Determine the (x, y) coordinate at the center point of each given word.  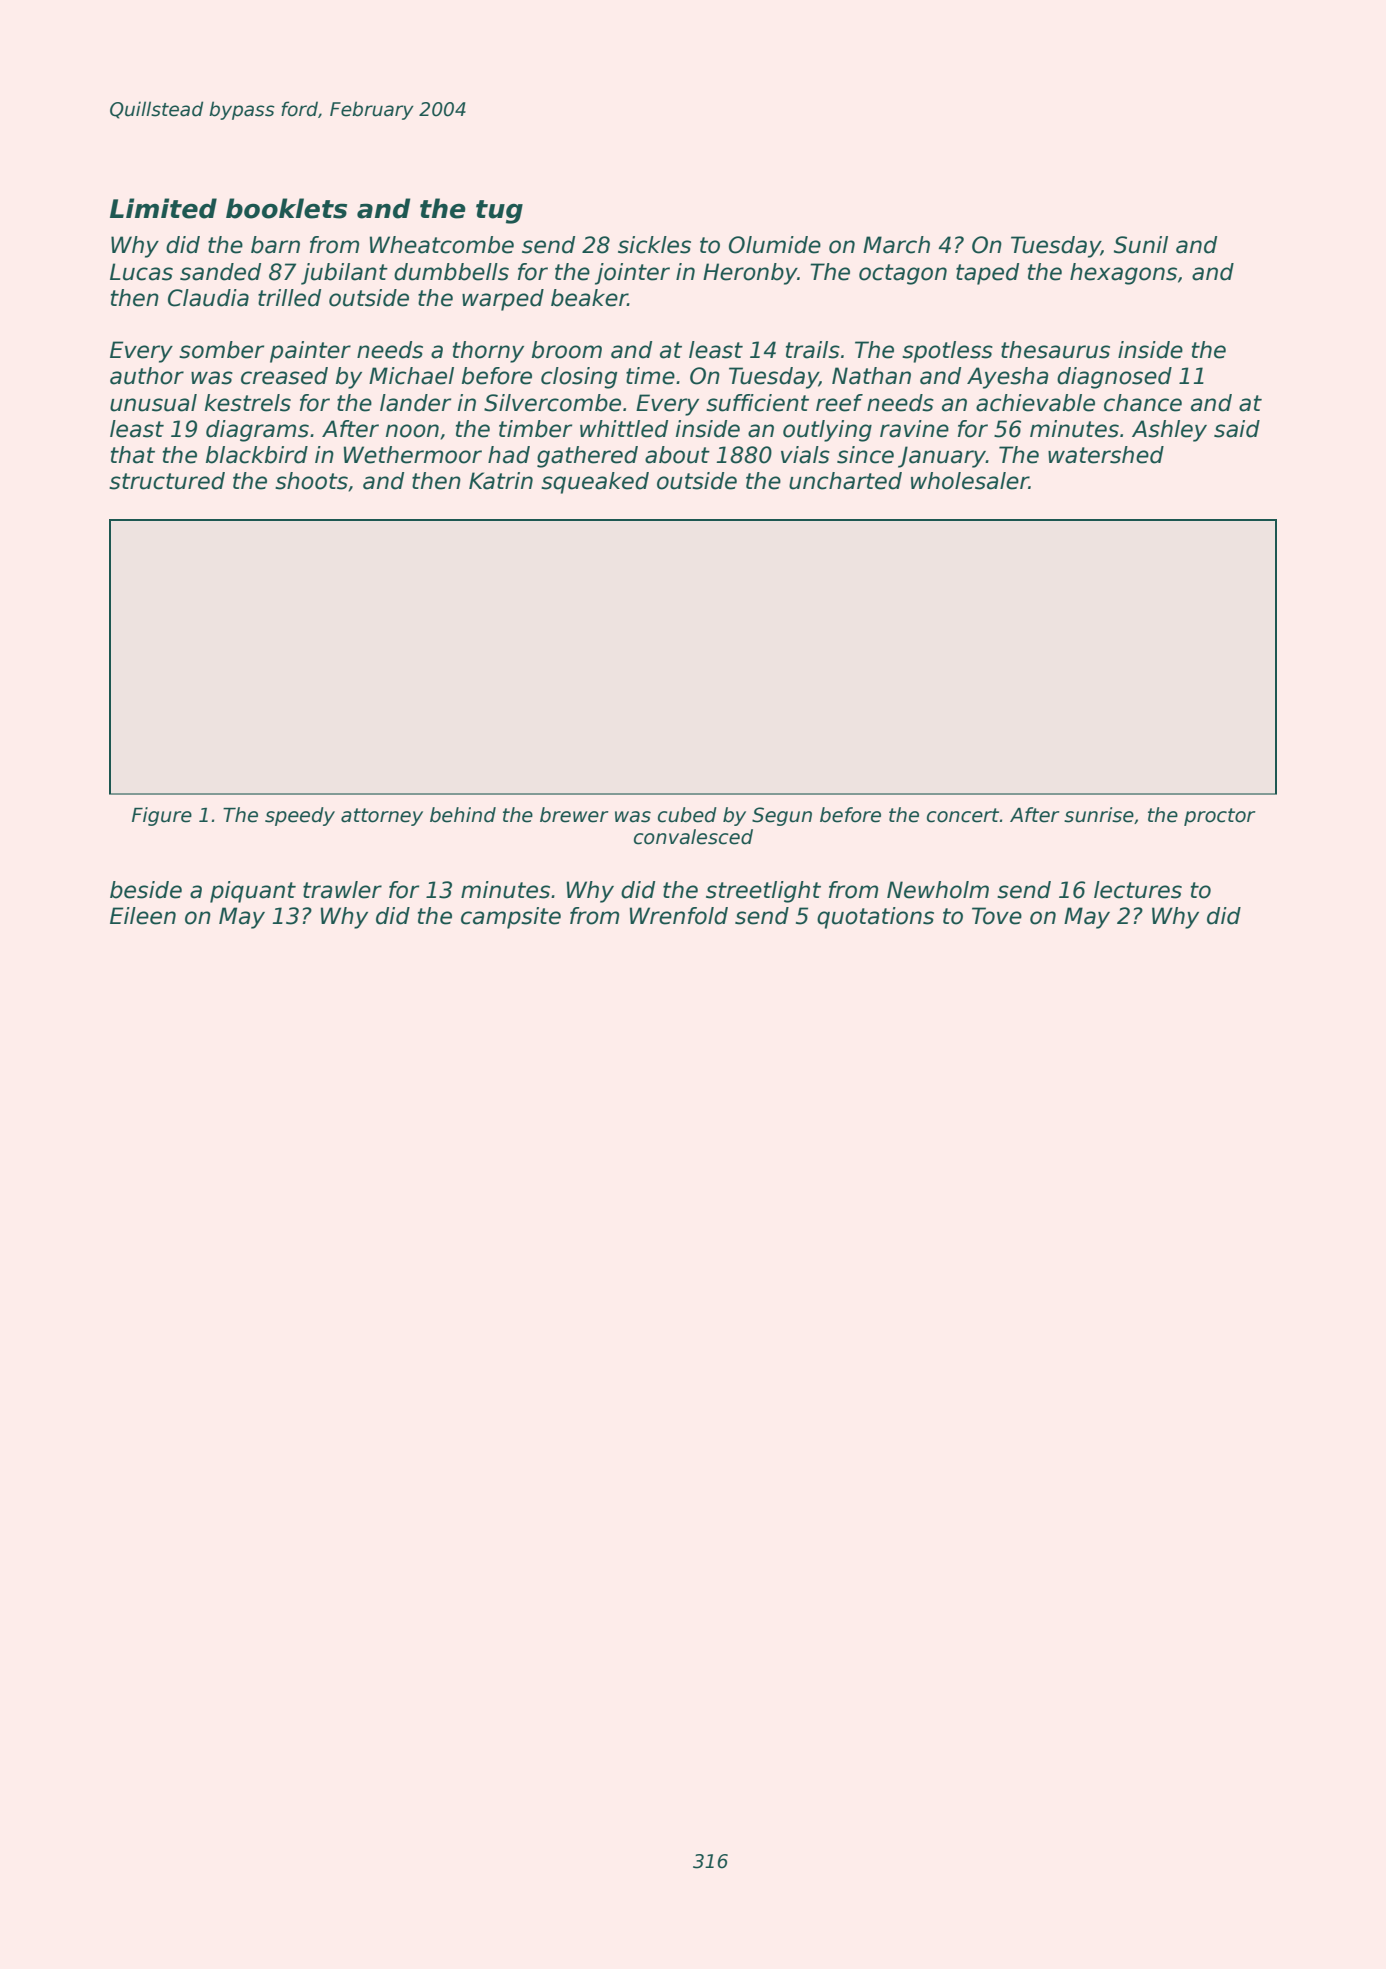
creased (284, 376)
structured (167, 481)
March (896, 245)
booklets (286, 208)
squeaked (595, 483)
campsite (511, 918)
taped (987, 274)
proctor (1220, 817)
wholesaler (970, 481)
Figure (162, 816)
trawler (342, 890)
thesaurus (1055, 350)
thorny (488, 352)
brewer (574, 815)
